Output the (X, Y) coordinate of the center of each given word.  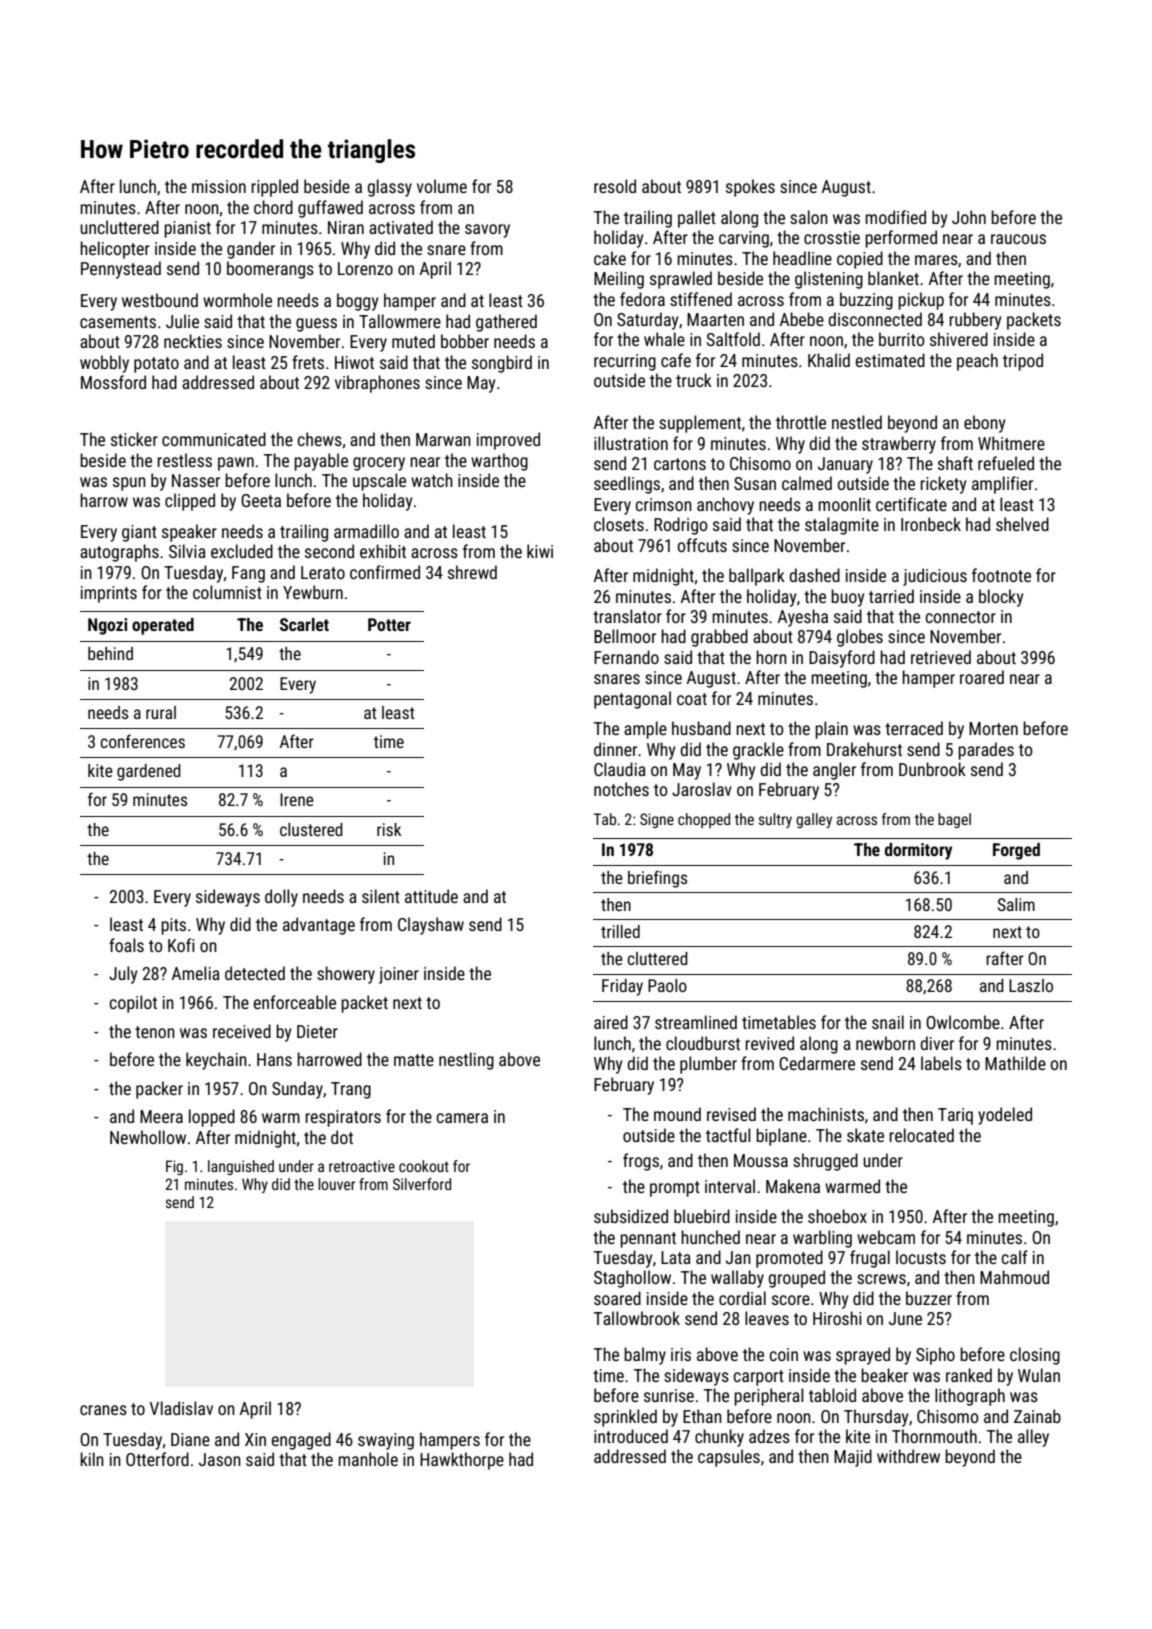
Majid (853, 1458)
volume (442, 186)
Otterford (157, 1459)
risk (389, 829)
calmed (807, 483)
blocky (1001, 598)
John (969, 217)
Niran (346, 227)
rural (161, 712)
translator (627, 616)
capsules (729, 1458)
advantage (319, 926)
